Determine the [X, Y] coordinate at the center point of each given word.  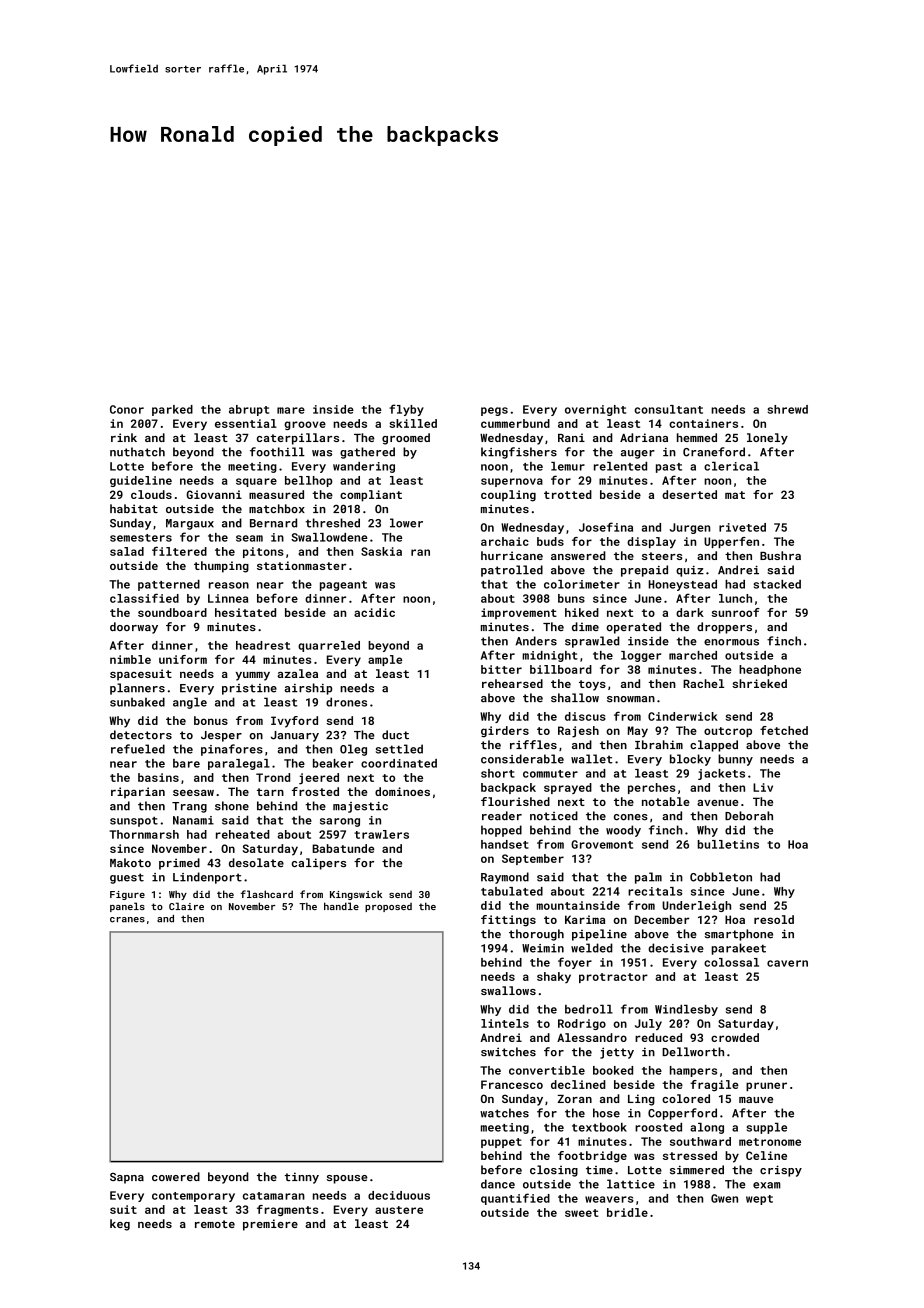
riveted [742, 527]
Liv [763, 787]
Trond [273, 777]
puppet [501, 1143]
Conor [127, 409]
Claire [186, 906]
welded [592, 948]
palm [648, 878]
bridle [627, 1212]
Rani [571, 437]
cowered [176, 1176]
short [498, 773]
